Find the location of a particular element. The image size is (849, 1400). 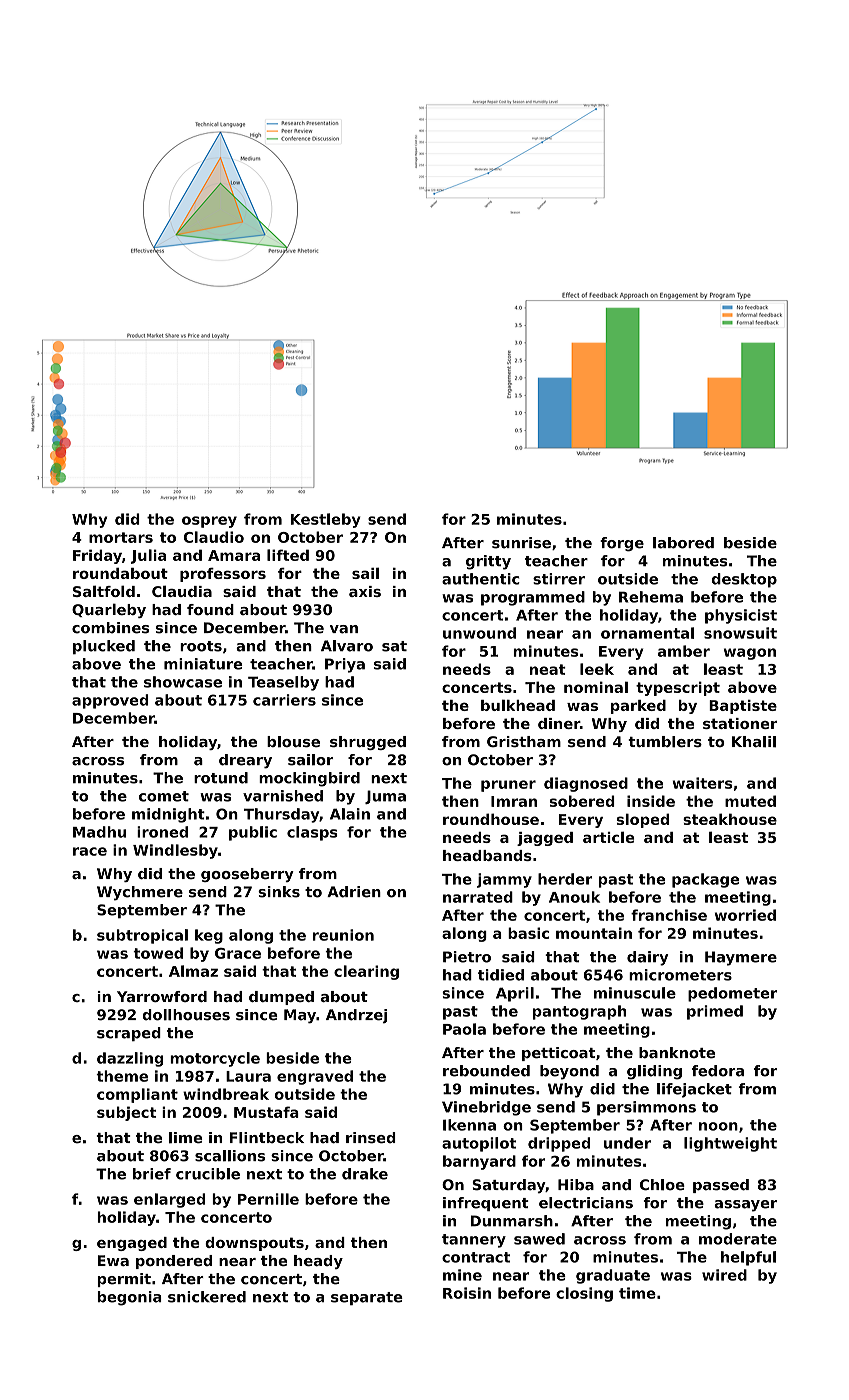

labored is located at coordinates (683, 543).
